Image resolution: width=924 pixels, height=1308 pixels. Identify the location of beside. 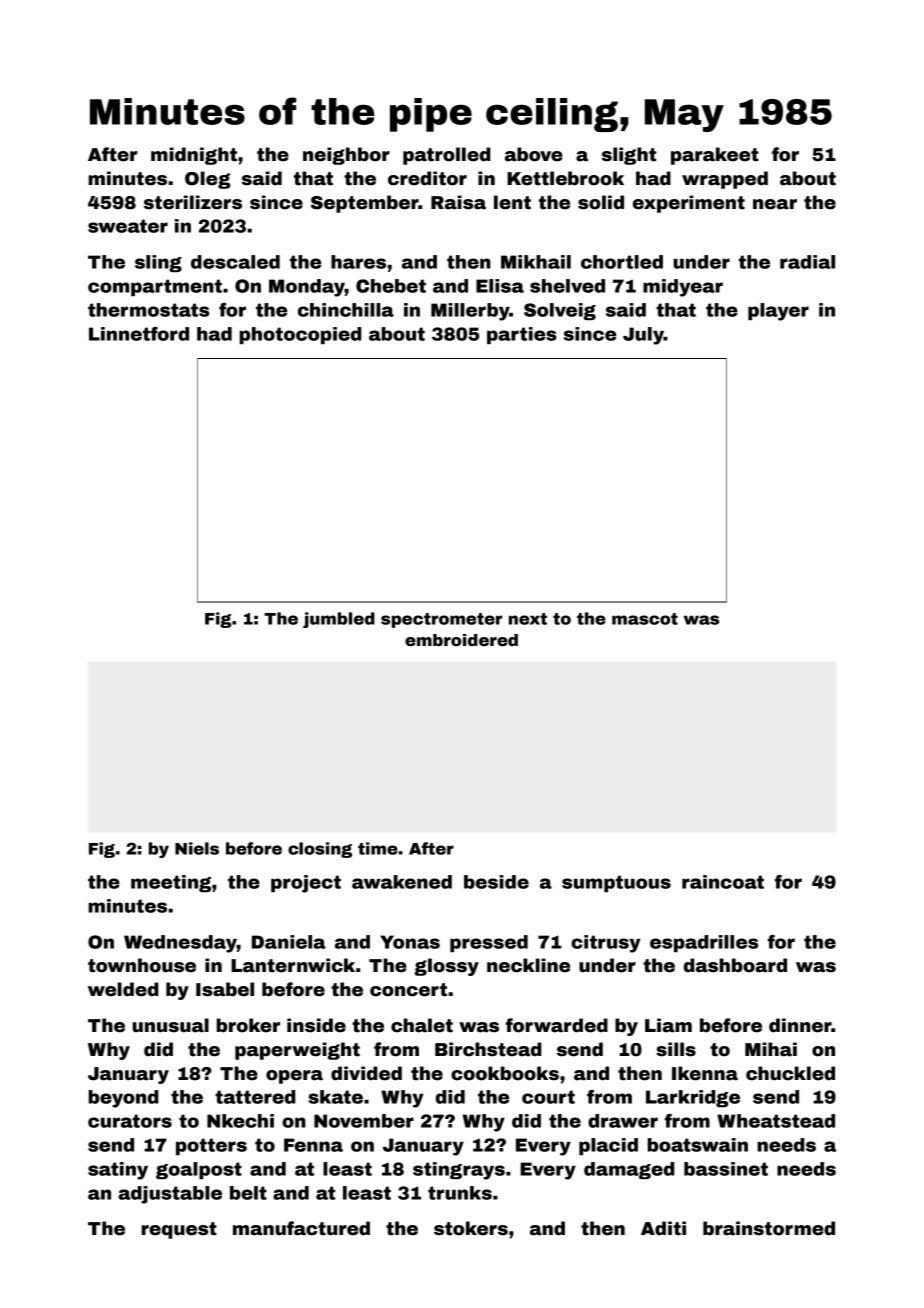
(496, 882).
